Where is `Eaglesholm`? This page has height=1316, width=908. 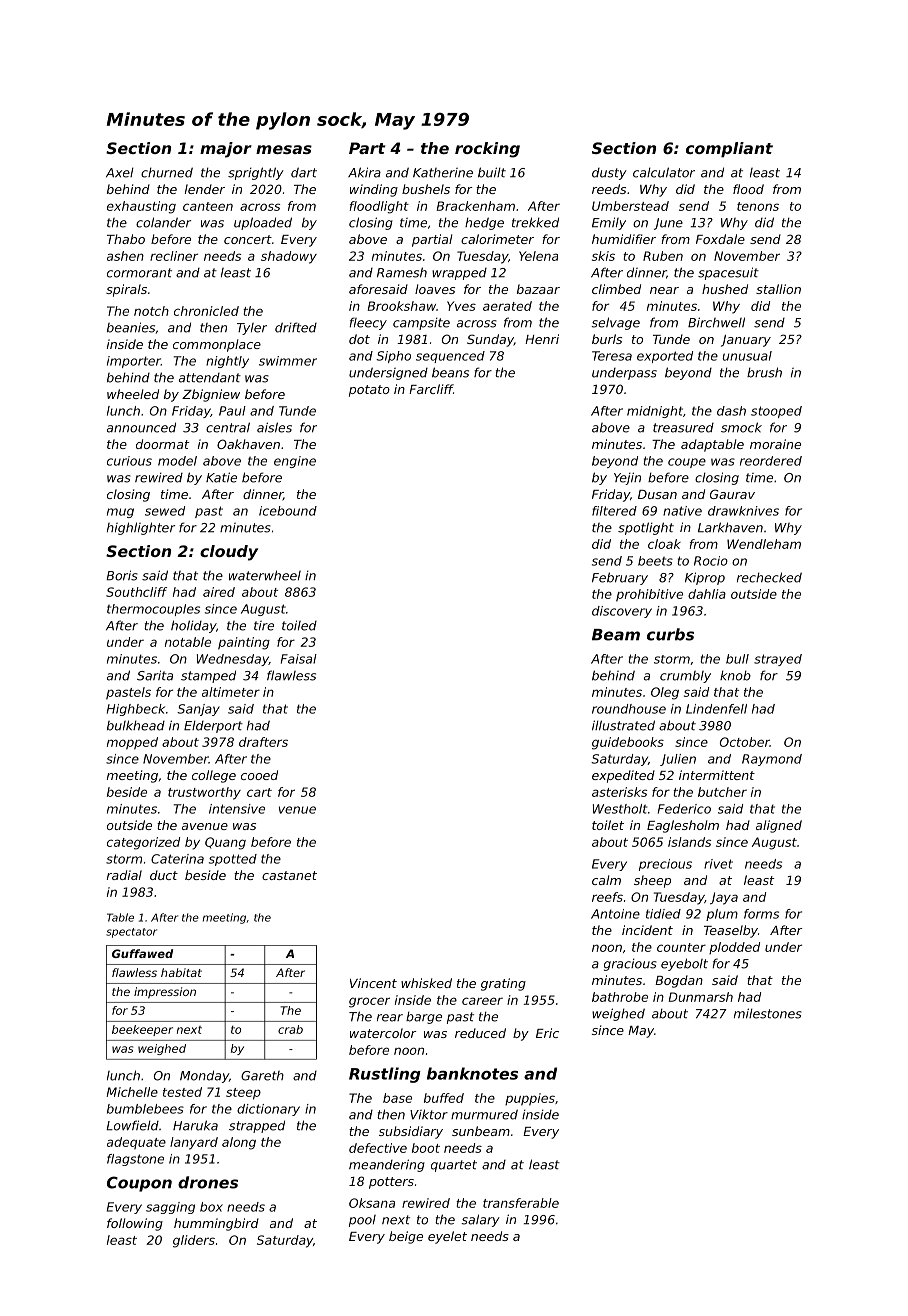 Eaglesholm is located at coordinates (683, 826).
